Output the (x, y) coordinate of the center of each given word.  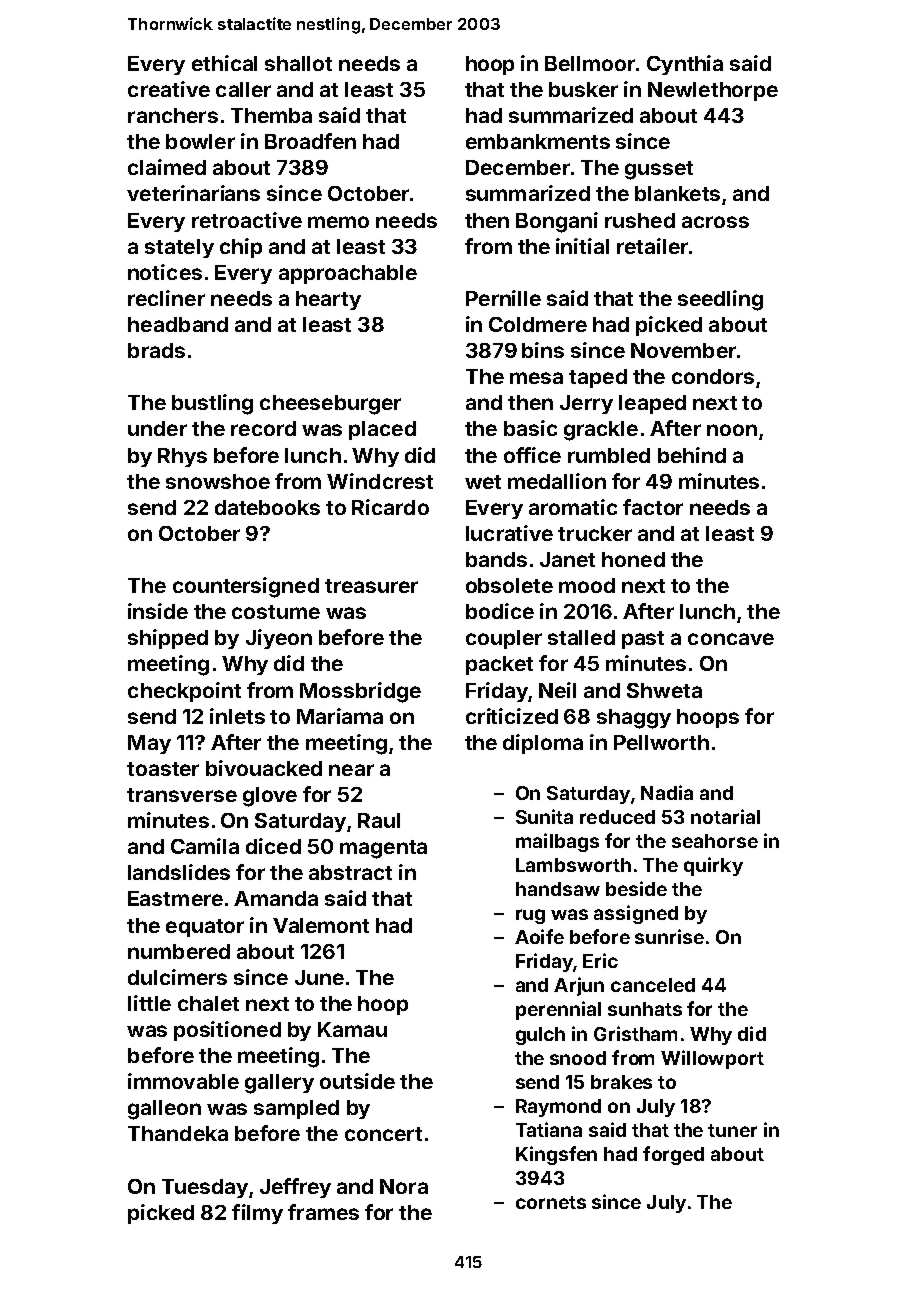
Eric (600, 960)
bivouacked (264, 768)
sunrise (669, 936)
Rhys (182, 457)
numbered (179, 951)
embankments (538, 141)
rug (530, 916)
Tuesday (205, 1188)
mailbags (557, 842)
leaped (652, 404)
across (715, 222)
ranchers (173, 115)
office (532, 455)
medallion (557, 481)
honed (633, 559)
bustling (212, 404)
